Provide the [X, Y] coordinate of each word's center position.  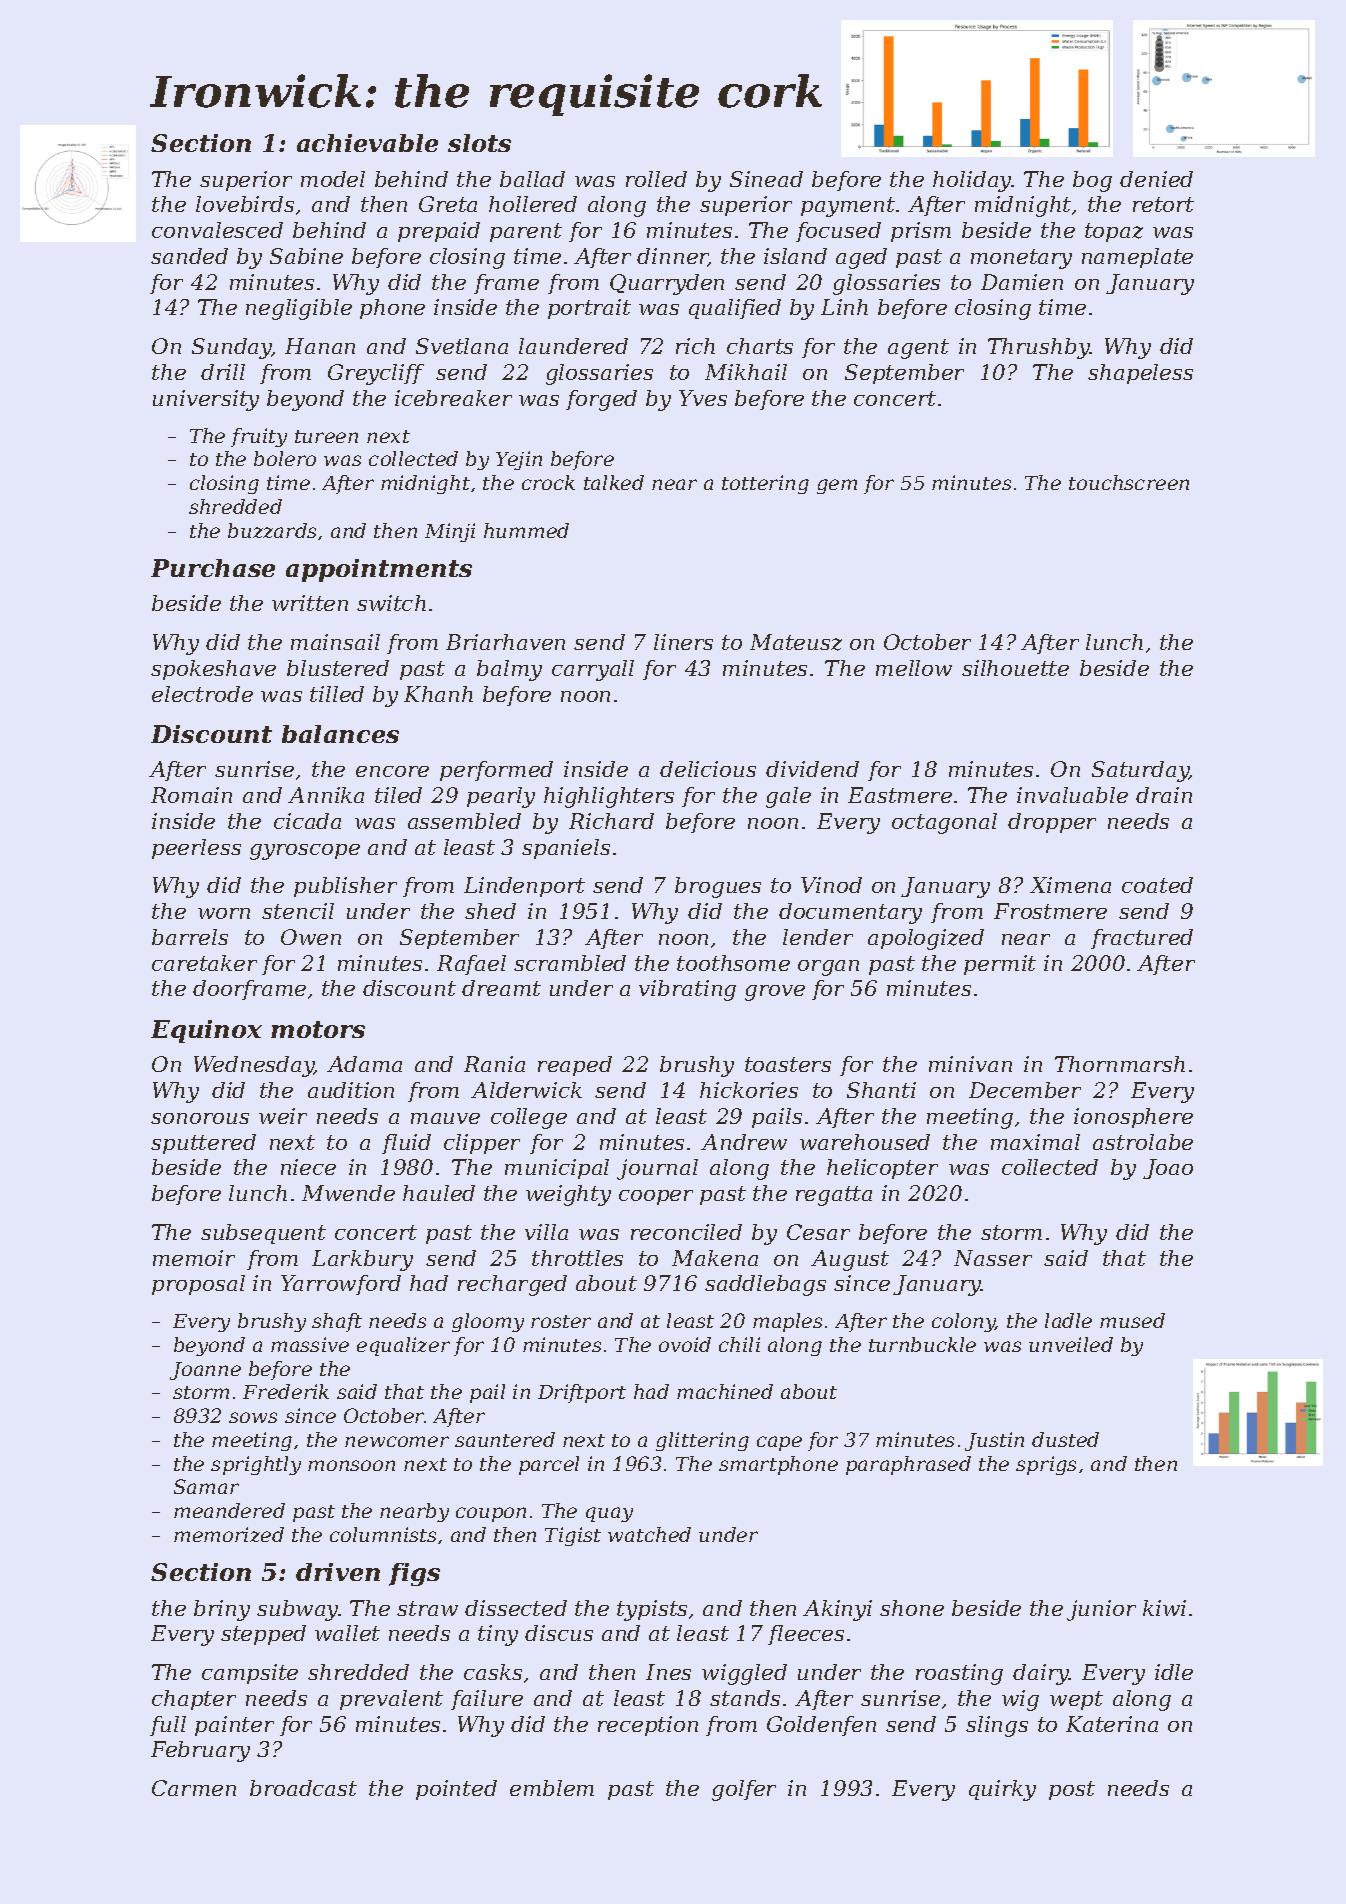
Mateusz [796, 642]
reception [648, 1726]
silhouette [1015, 668]
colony [963, 1322]
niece [308, 1167]
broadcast [303, 1788]
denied [1156, 179]
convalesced [217, 230]
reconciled [686, 1232]
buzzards [272, 530]
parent [526, 232]
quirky [1002, 1790]
